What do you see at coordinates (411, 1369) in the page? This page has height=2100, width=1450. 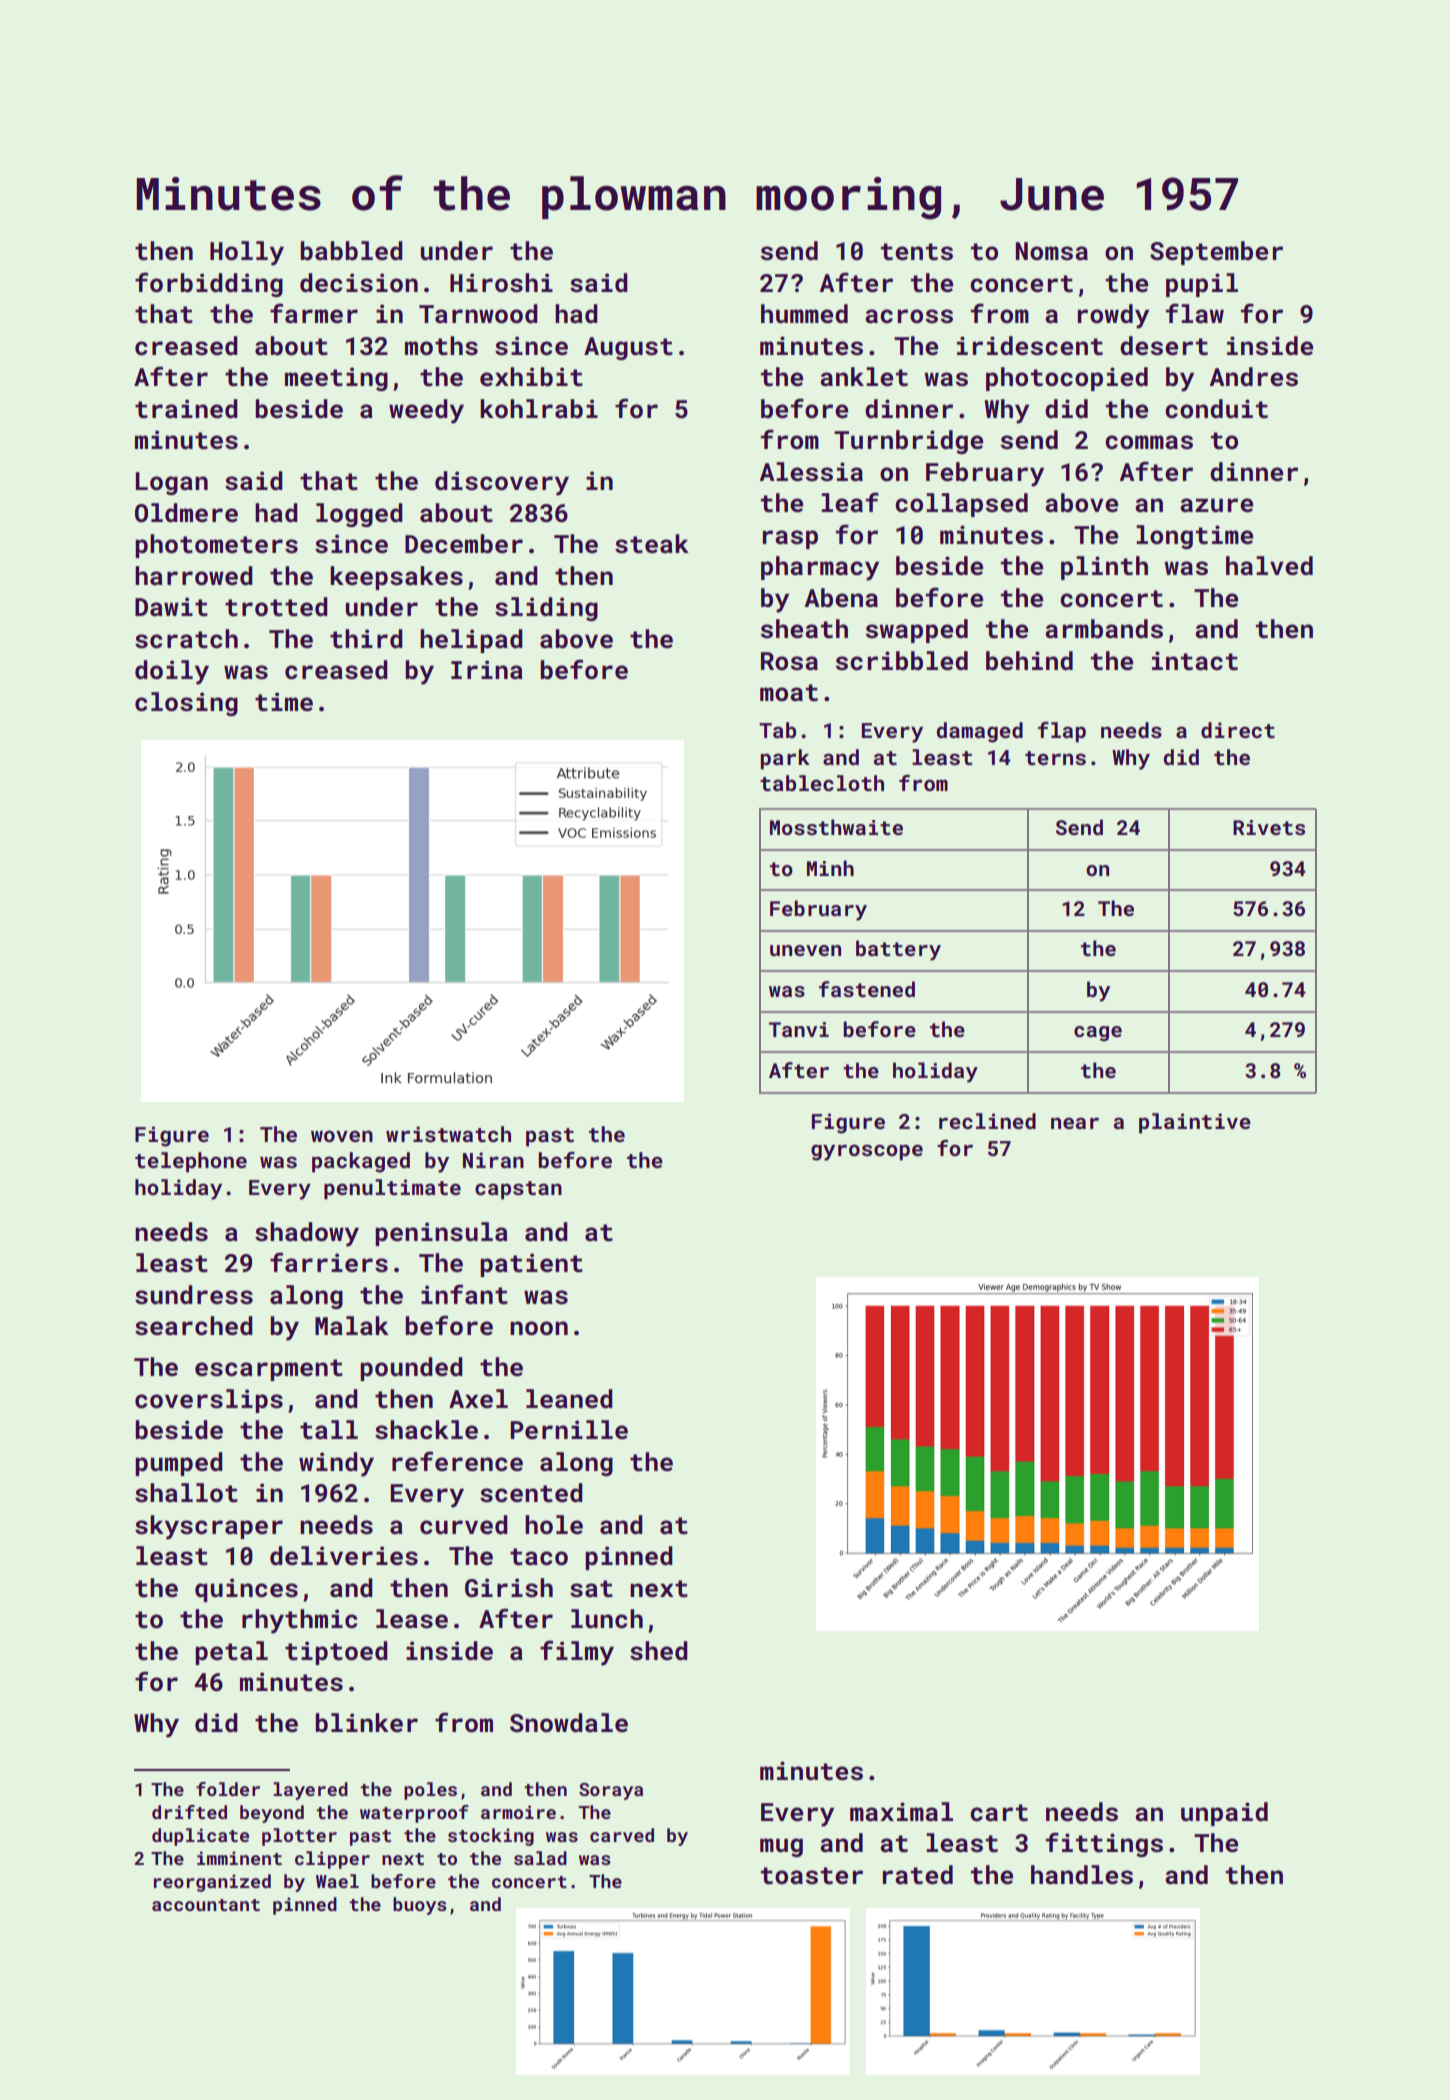 I see `pounded` at bounding box center [411, 1369].
